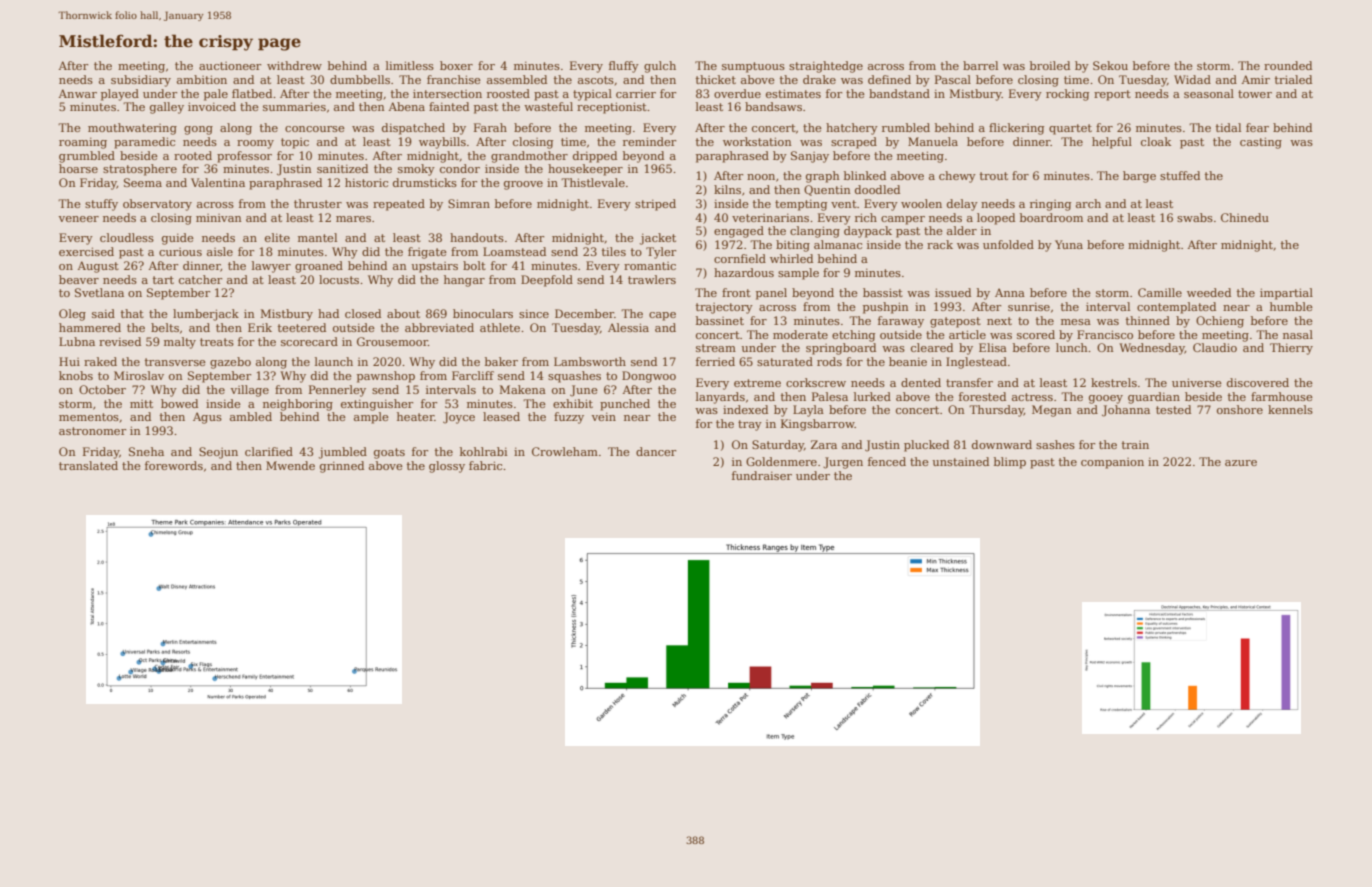 This screenshot has width=1372, height=887. What do you see at coordinates (585, 170) in the screenshot?
I see `housekeeper` at bounding box center [585, 170].
